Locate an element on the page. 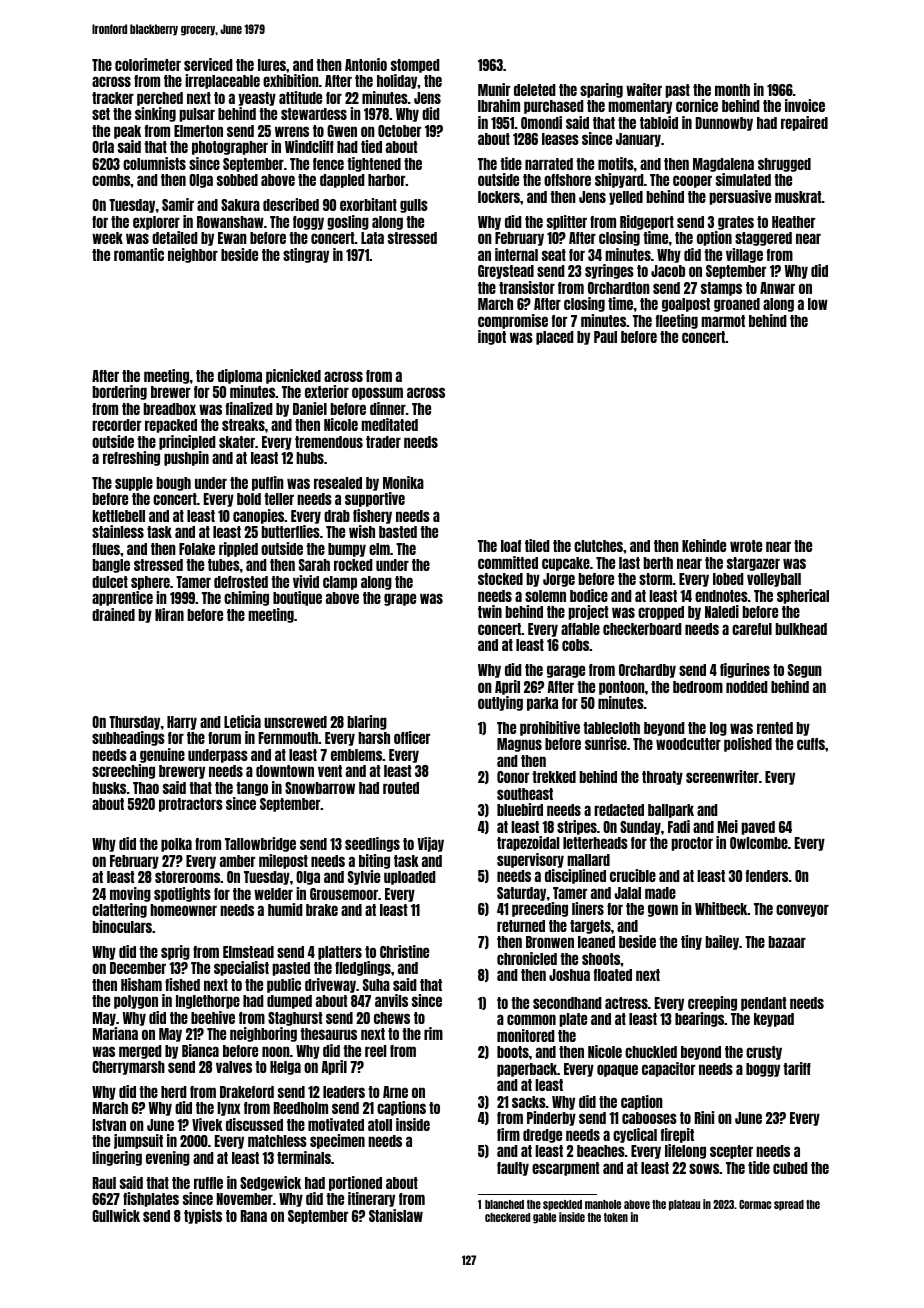 Image resolution: width=924 pixels, height=1308 pixels. ruffle is located at coordinates (208, 1183).
